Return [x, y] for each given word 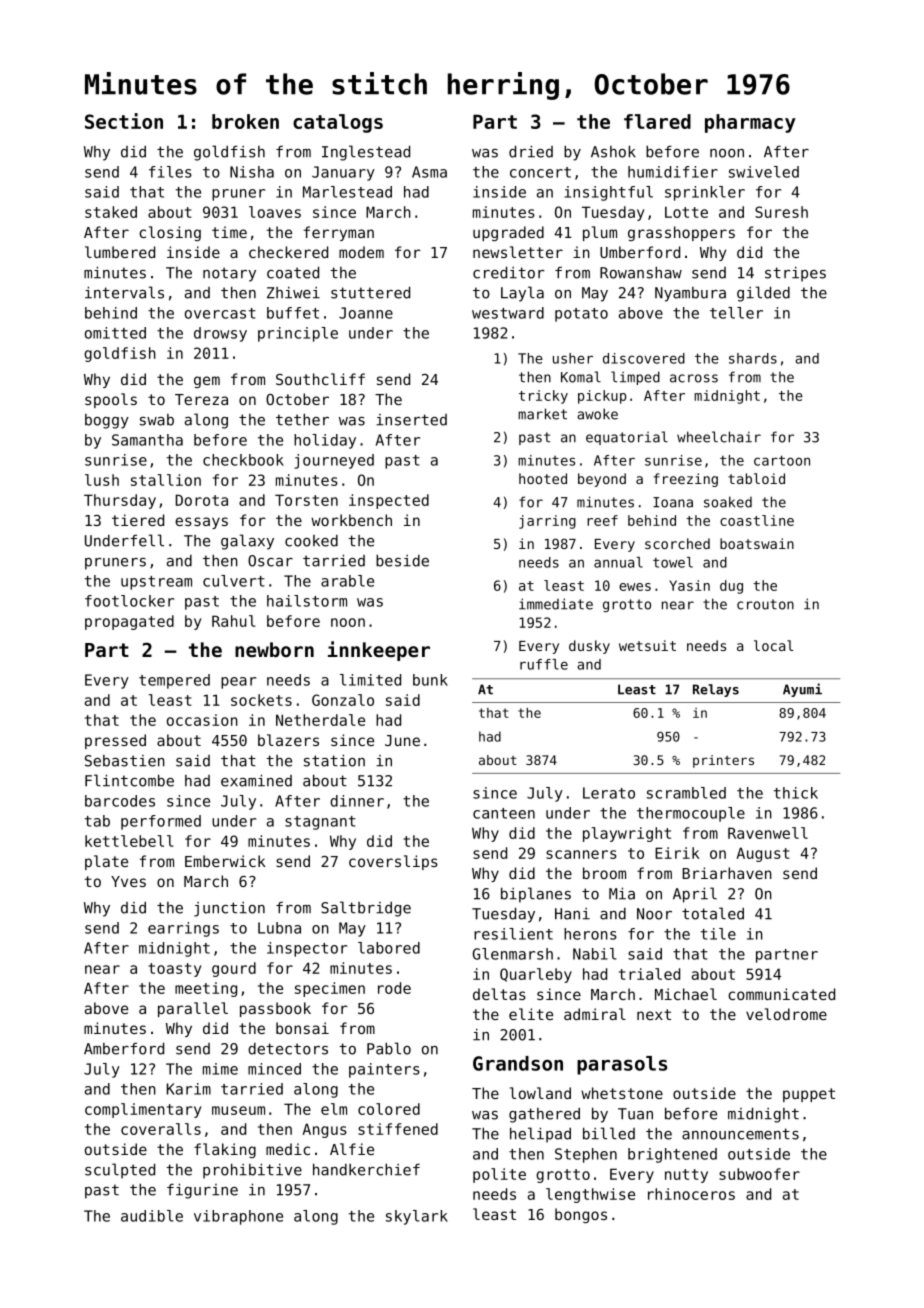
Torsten [306, 500]
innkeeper [379, 651]
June [402, 740]
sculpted [120, 1171]
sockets [261, 700]
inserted [411, 420]
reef [602, 520]
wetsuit [647, 645]
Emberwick [225, 861]
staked [111, 212]
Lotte [686, 212]
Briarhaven [727, 873]
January [343, 173]
